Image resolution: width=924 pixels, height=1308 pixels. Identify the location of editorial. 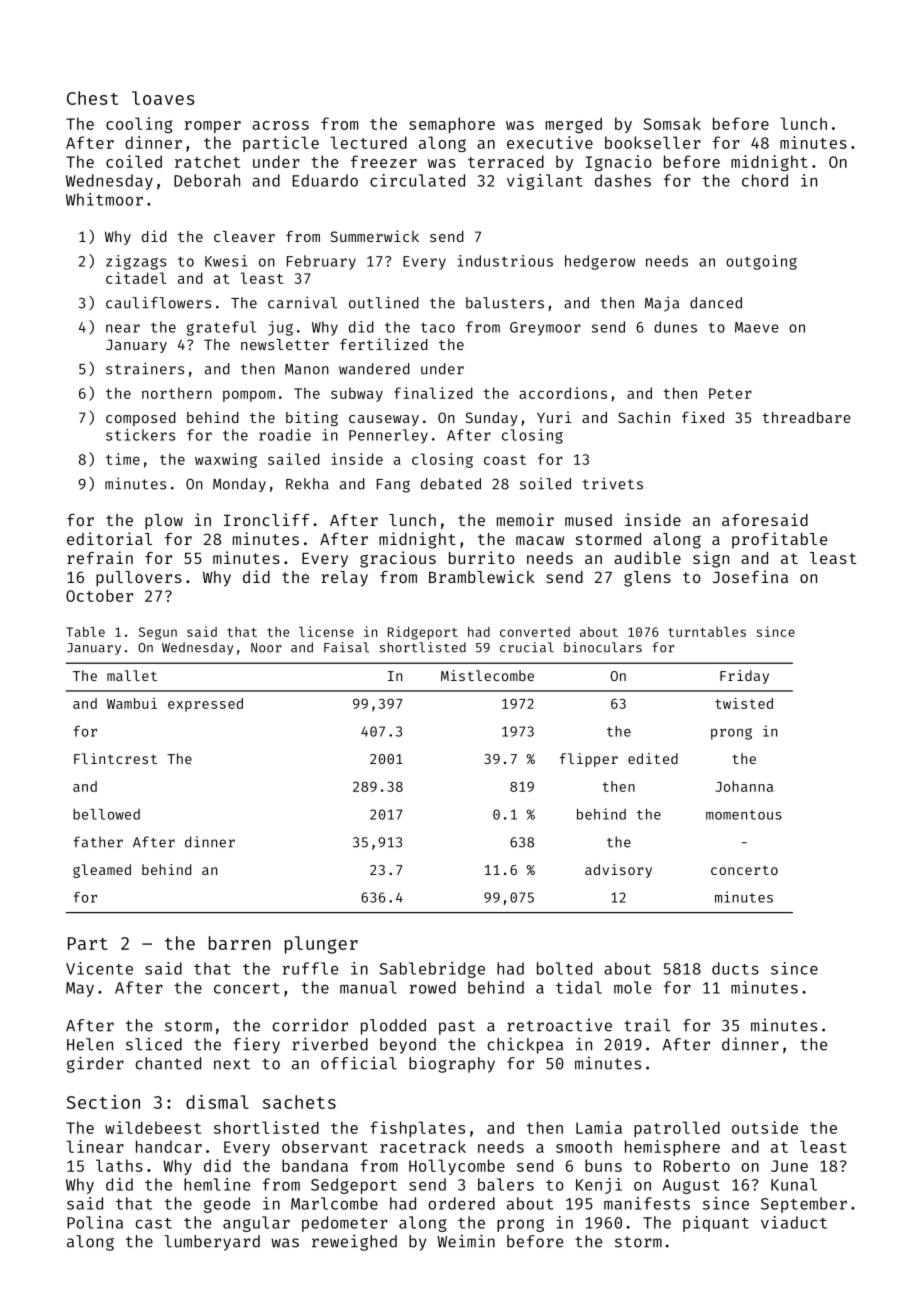
(109, 538).
